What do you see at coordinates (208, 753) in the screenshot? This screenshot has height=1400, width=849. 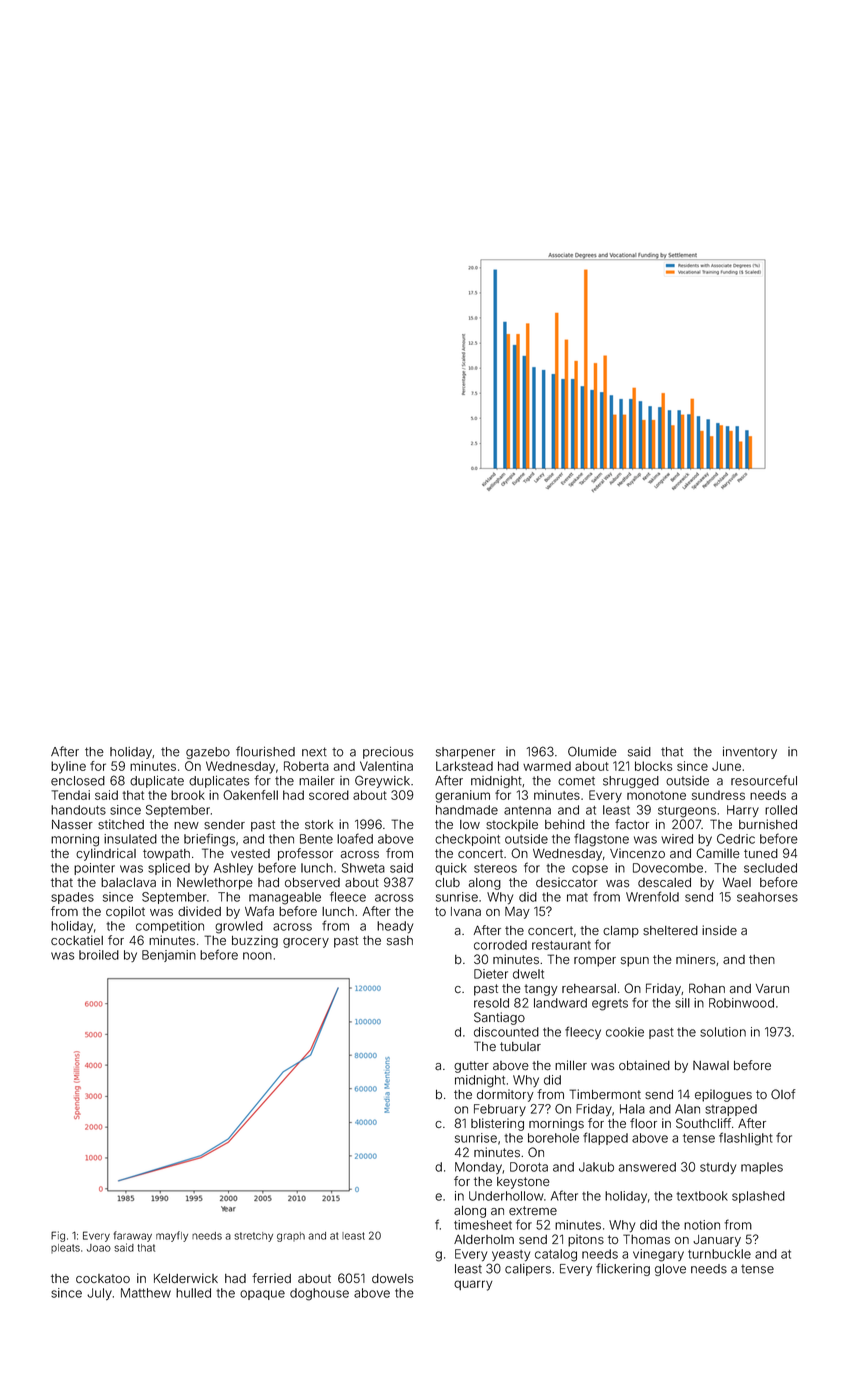 I see `gazebo` at bounding box center [208, 753].
